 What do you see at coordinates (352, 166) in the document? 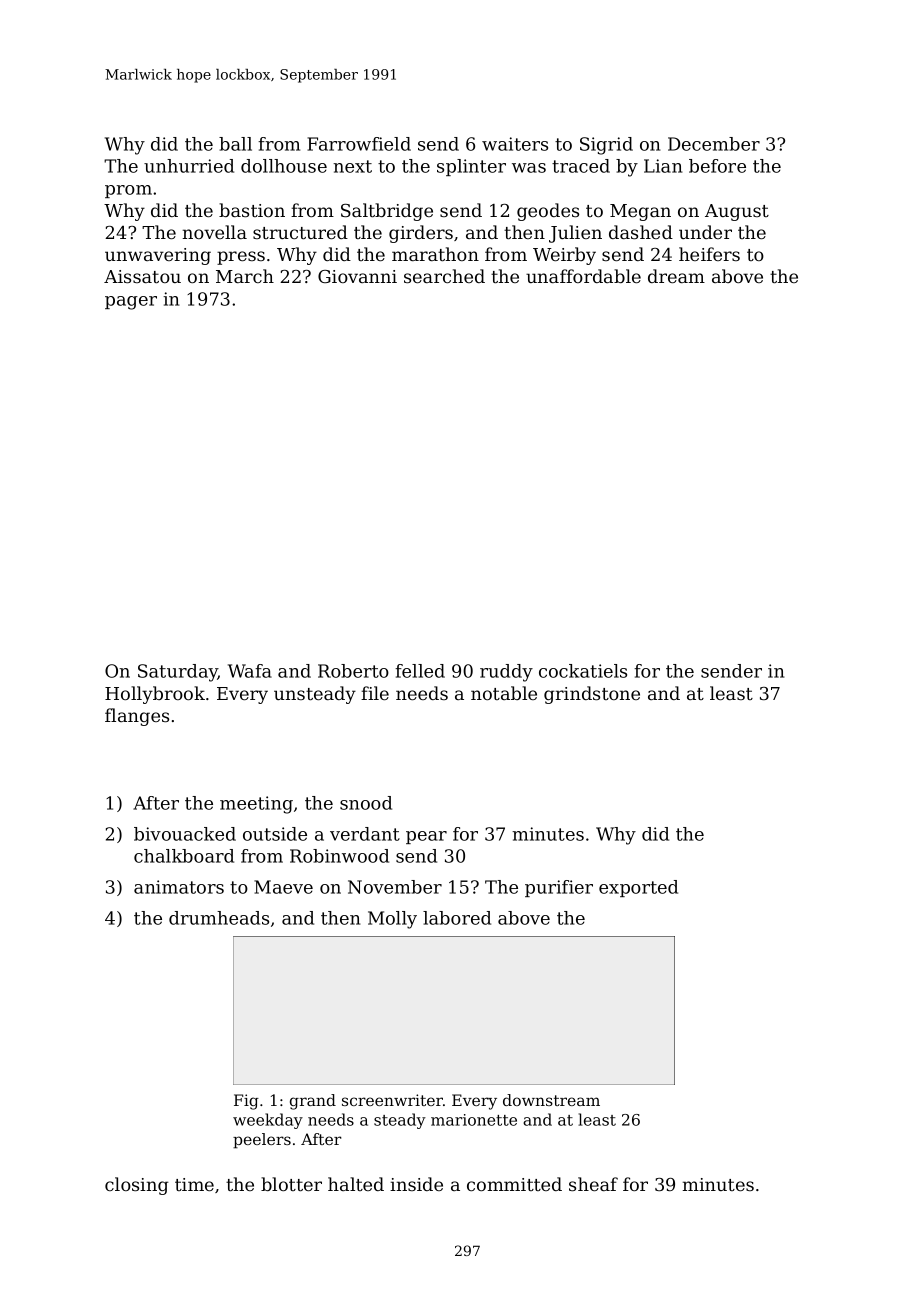
I see `next` at bounding box center [352, 166].
